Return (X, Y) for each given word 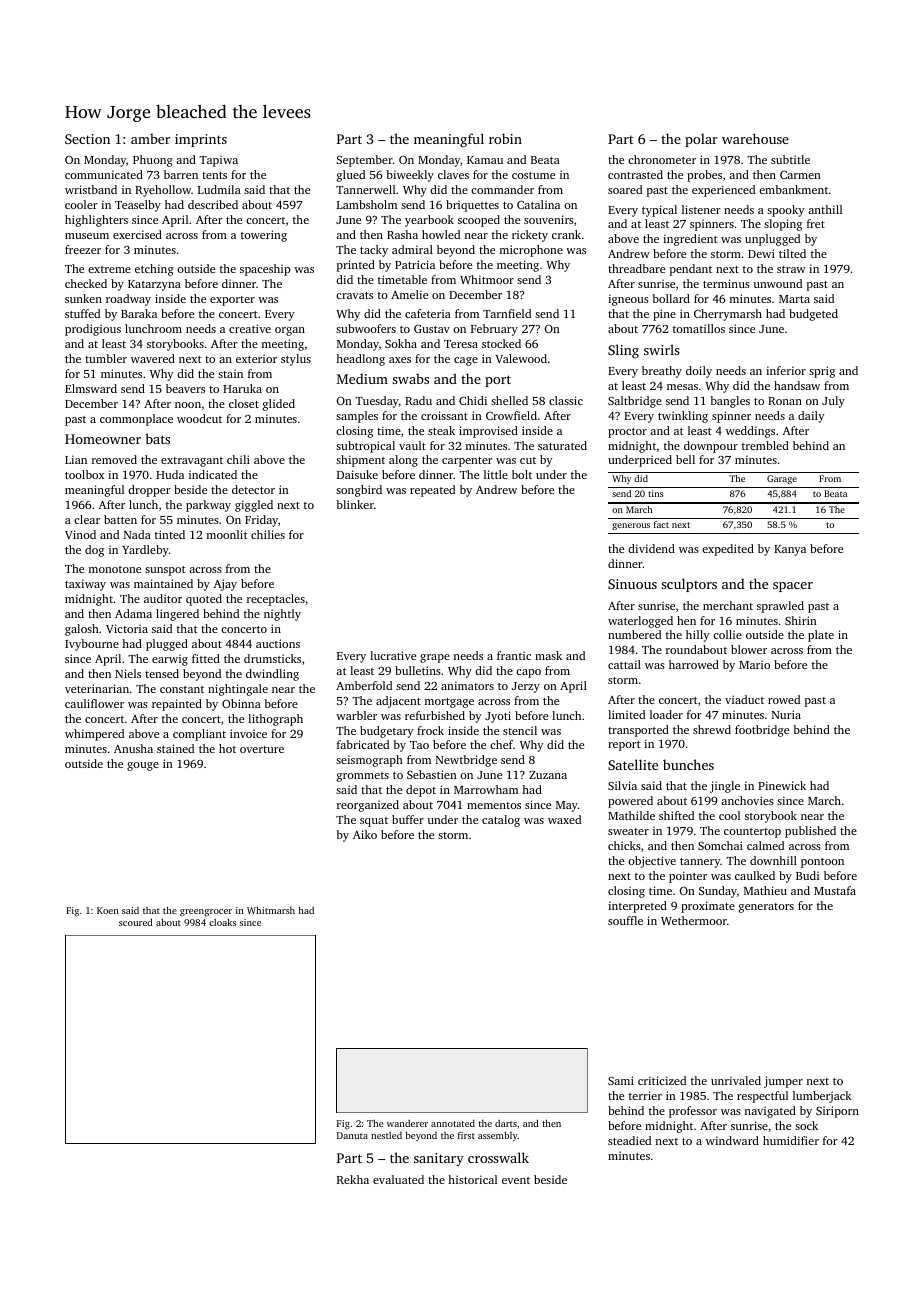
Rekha (353, 1179)
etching (154, 270)
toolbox (85, 474)
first (466, 1135)
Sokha (401, 343)
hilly (697, 636)
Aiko (365, 834)
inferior (786, 370)
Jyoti (498, 717)
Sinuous (632, 584)
